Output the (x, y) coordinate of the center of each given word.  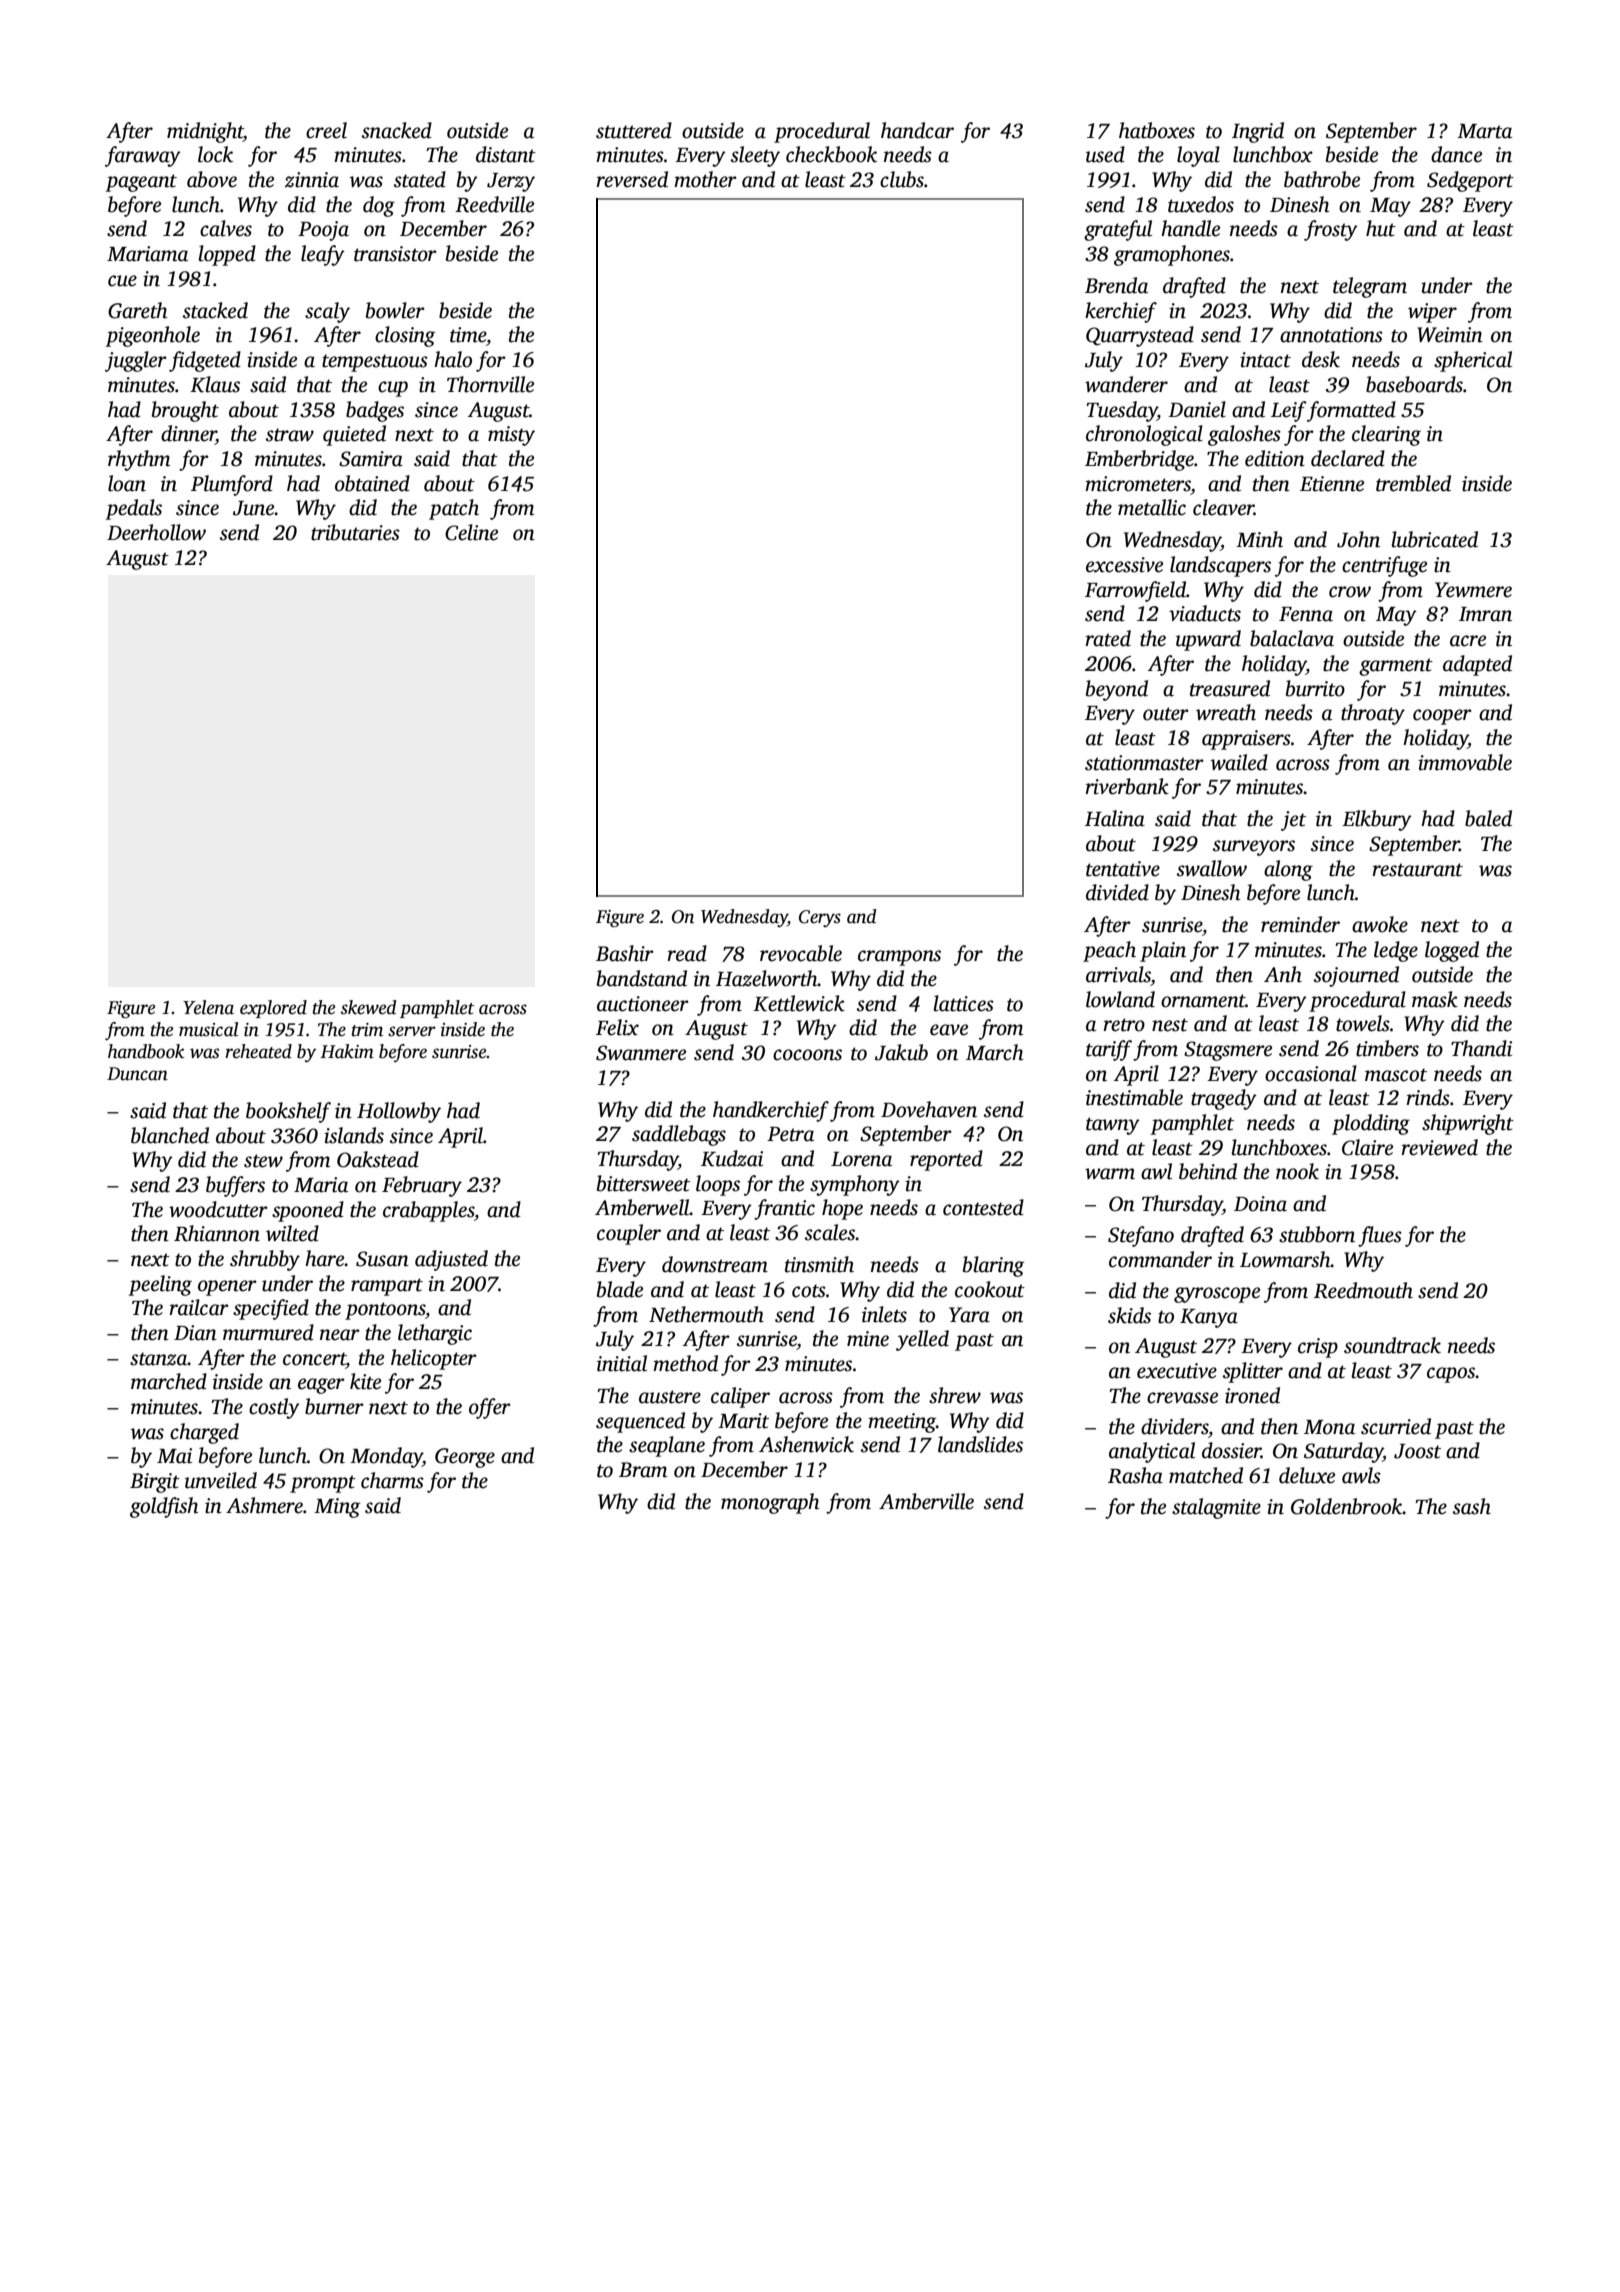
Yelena (208, 1007)
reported (946, 1160)
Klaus (215, 384)
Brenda (1116, 285)
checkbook (831, 154)
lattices (963, 1003)
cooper (1442, 717)
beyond (1117, 690)
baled (1488, 818)
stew (263, 1161)
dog (379, 206)
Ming (337, 1508)
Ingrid (1258, 132)
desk (1321, 359)
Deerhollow (156, 532)
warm (1110, 1174)
